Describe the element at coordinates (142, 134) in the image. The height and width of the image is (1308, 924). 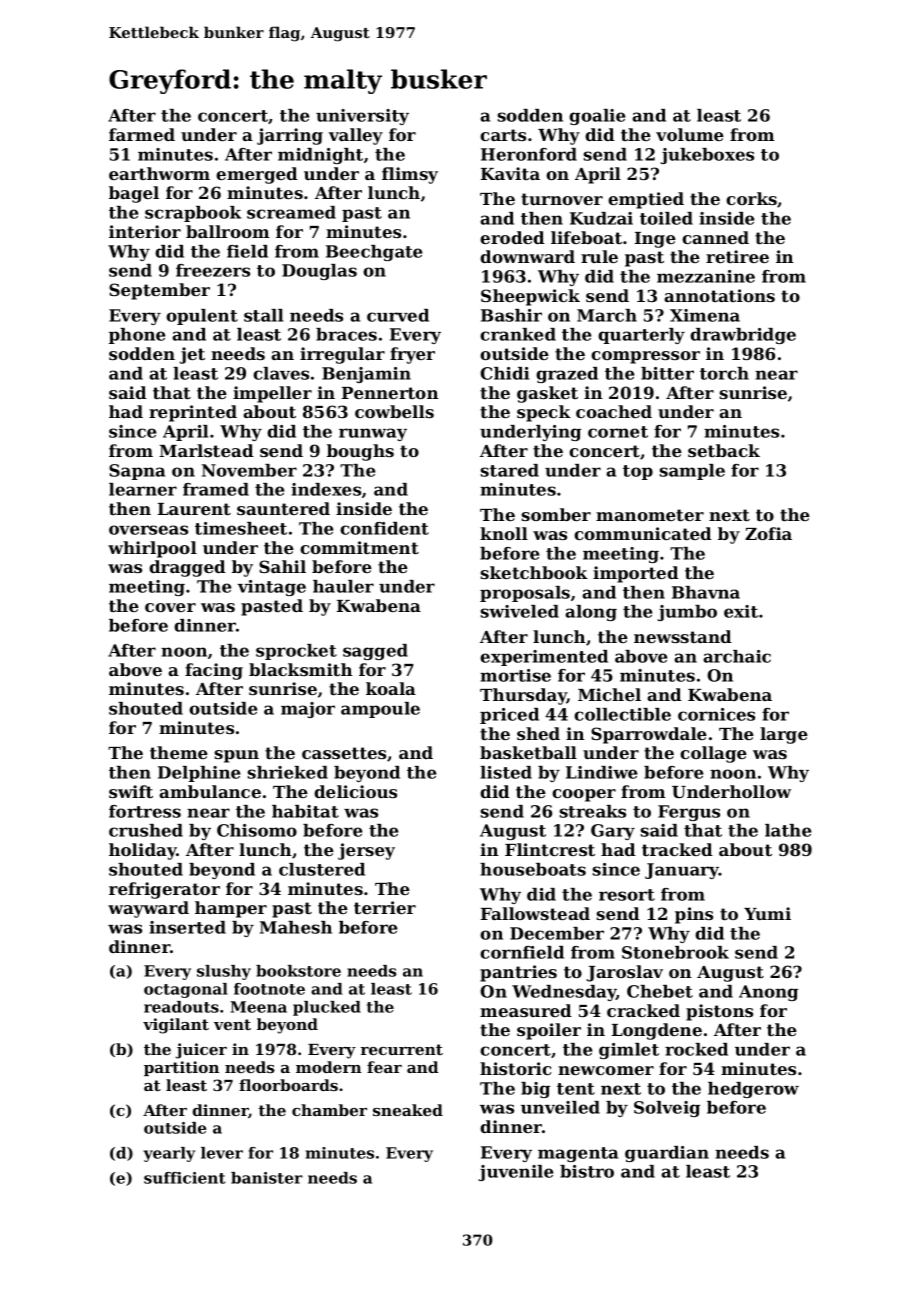
I see `farmed` at that location.
